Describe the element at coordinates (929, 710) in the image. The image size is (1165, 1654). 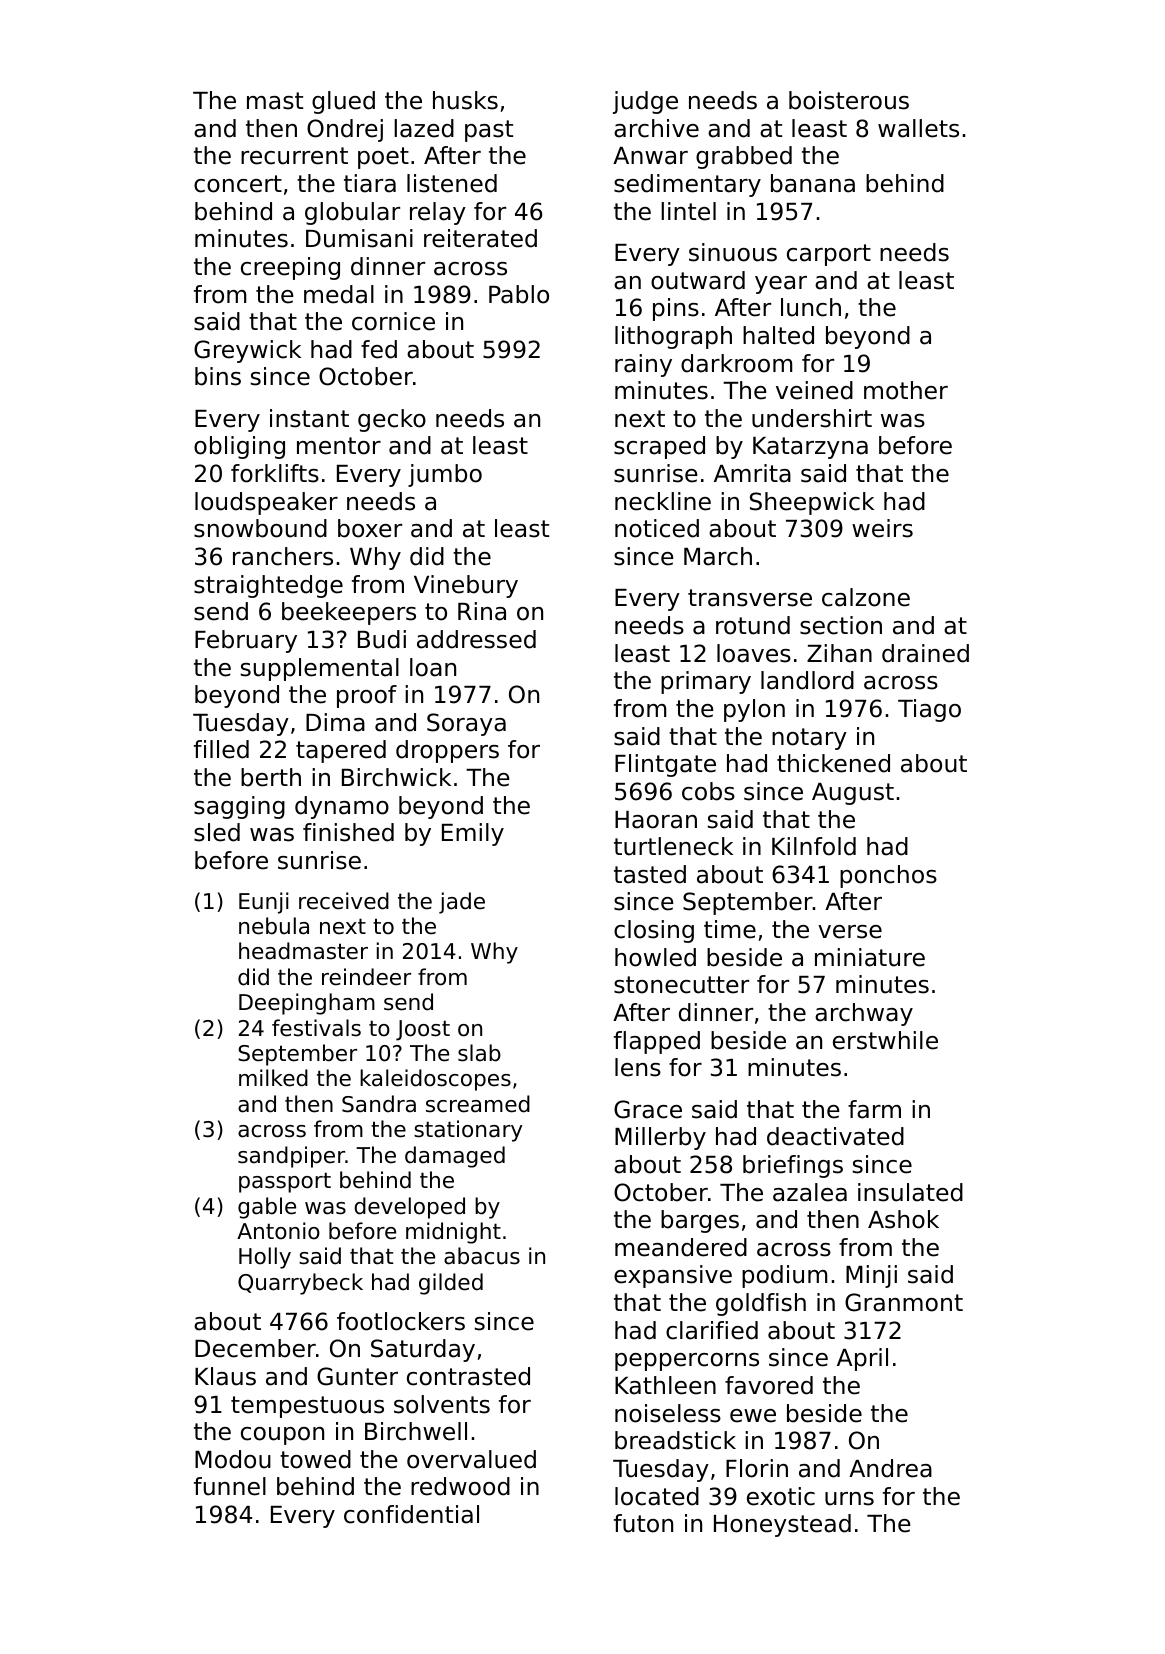
I see `Tiago` at that location.
